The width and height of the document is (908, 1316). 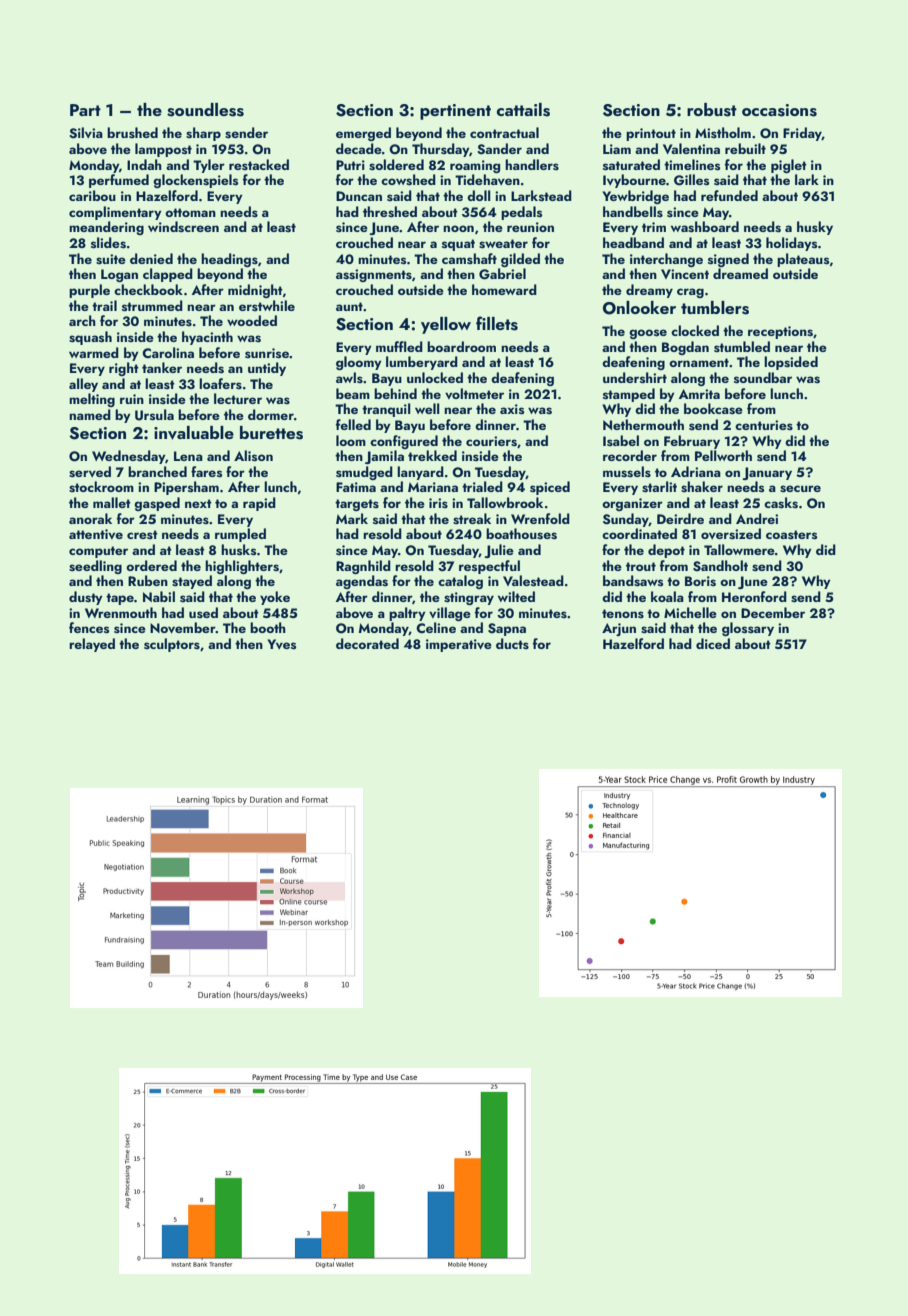 What do you see at coordinates (459, 645) in the document?
I see `imperative` at bounding box center [459, 645].
